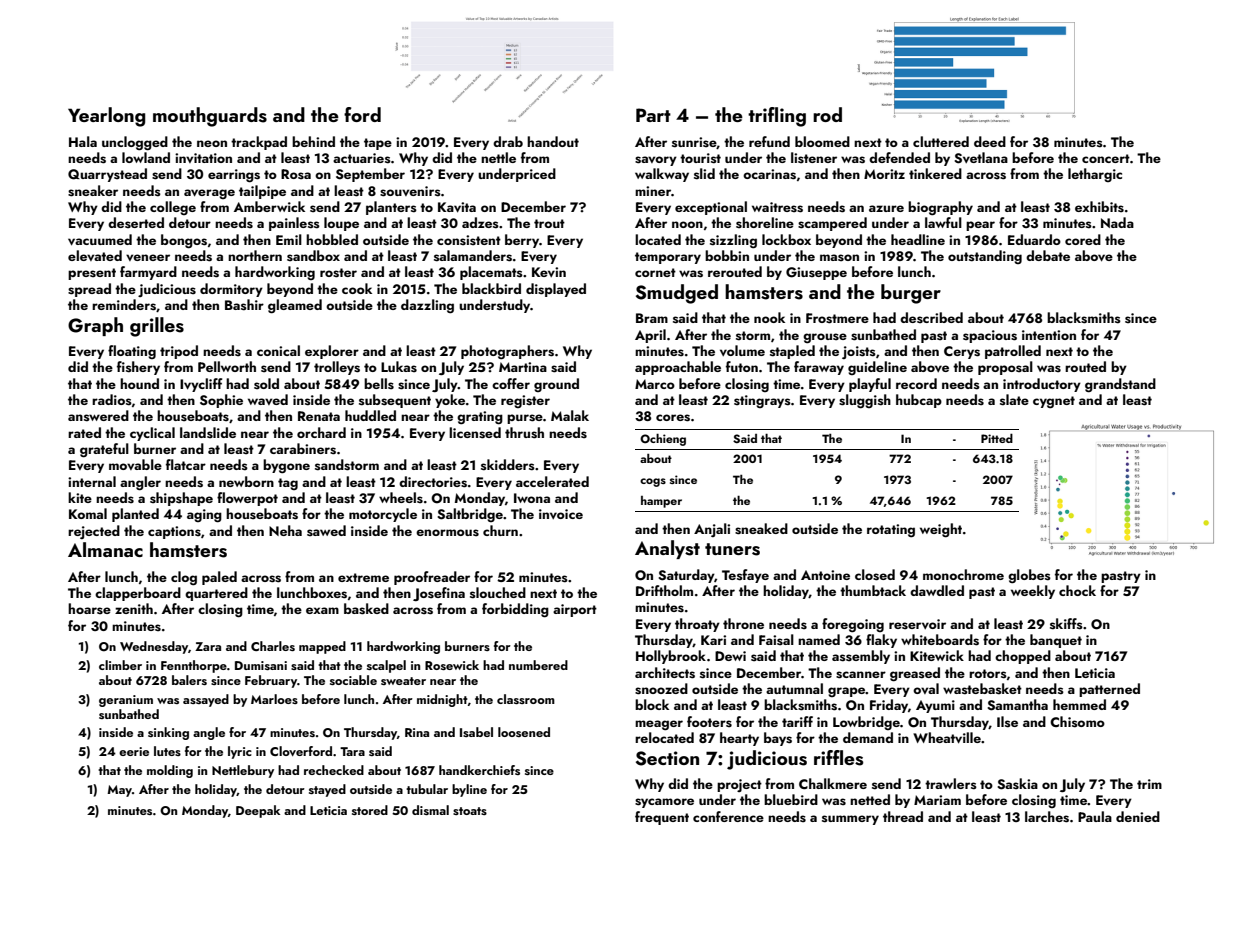 This image has height=952, width=1233. Describe the element at coordinates (732, 549) in the image. I see `tuners` at that location.
